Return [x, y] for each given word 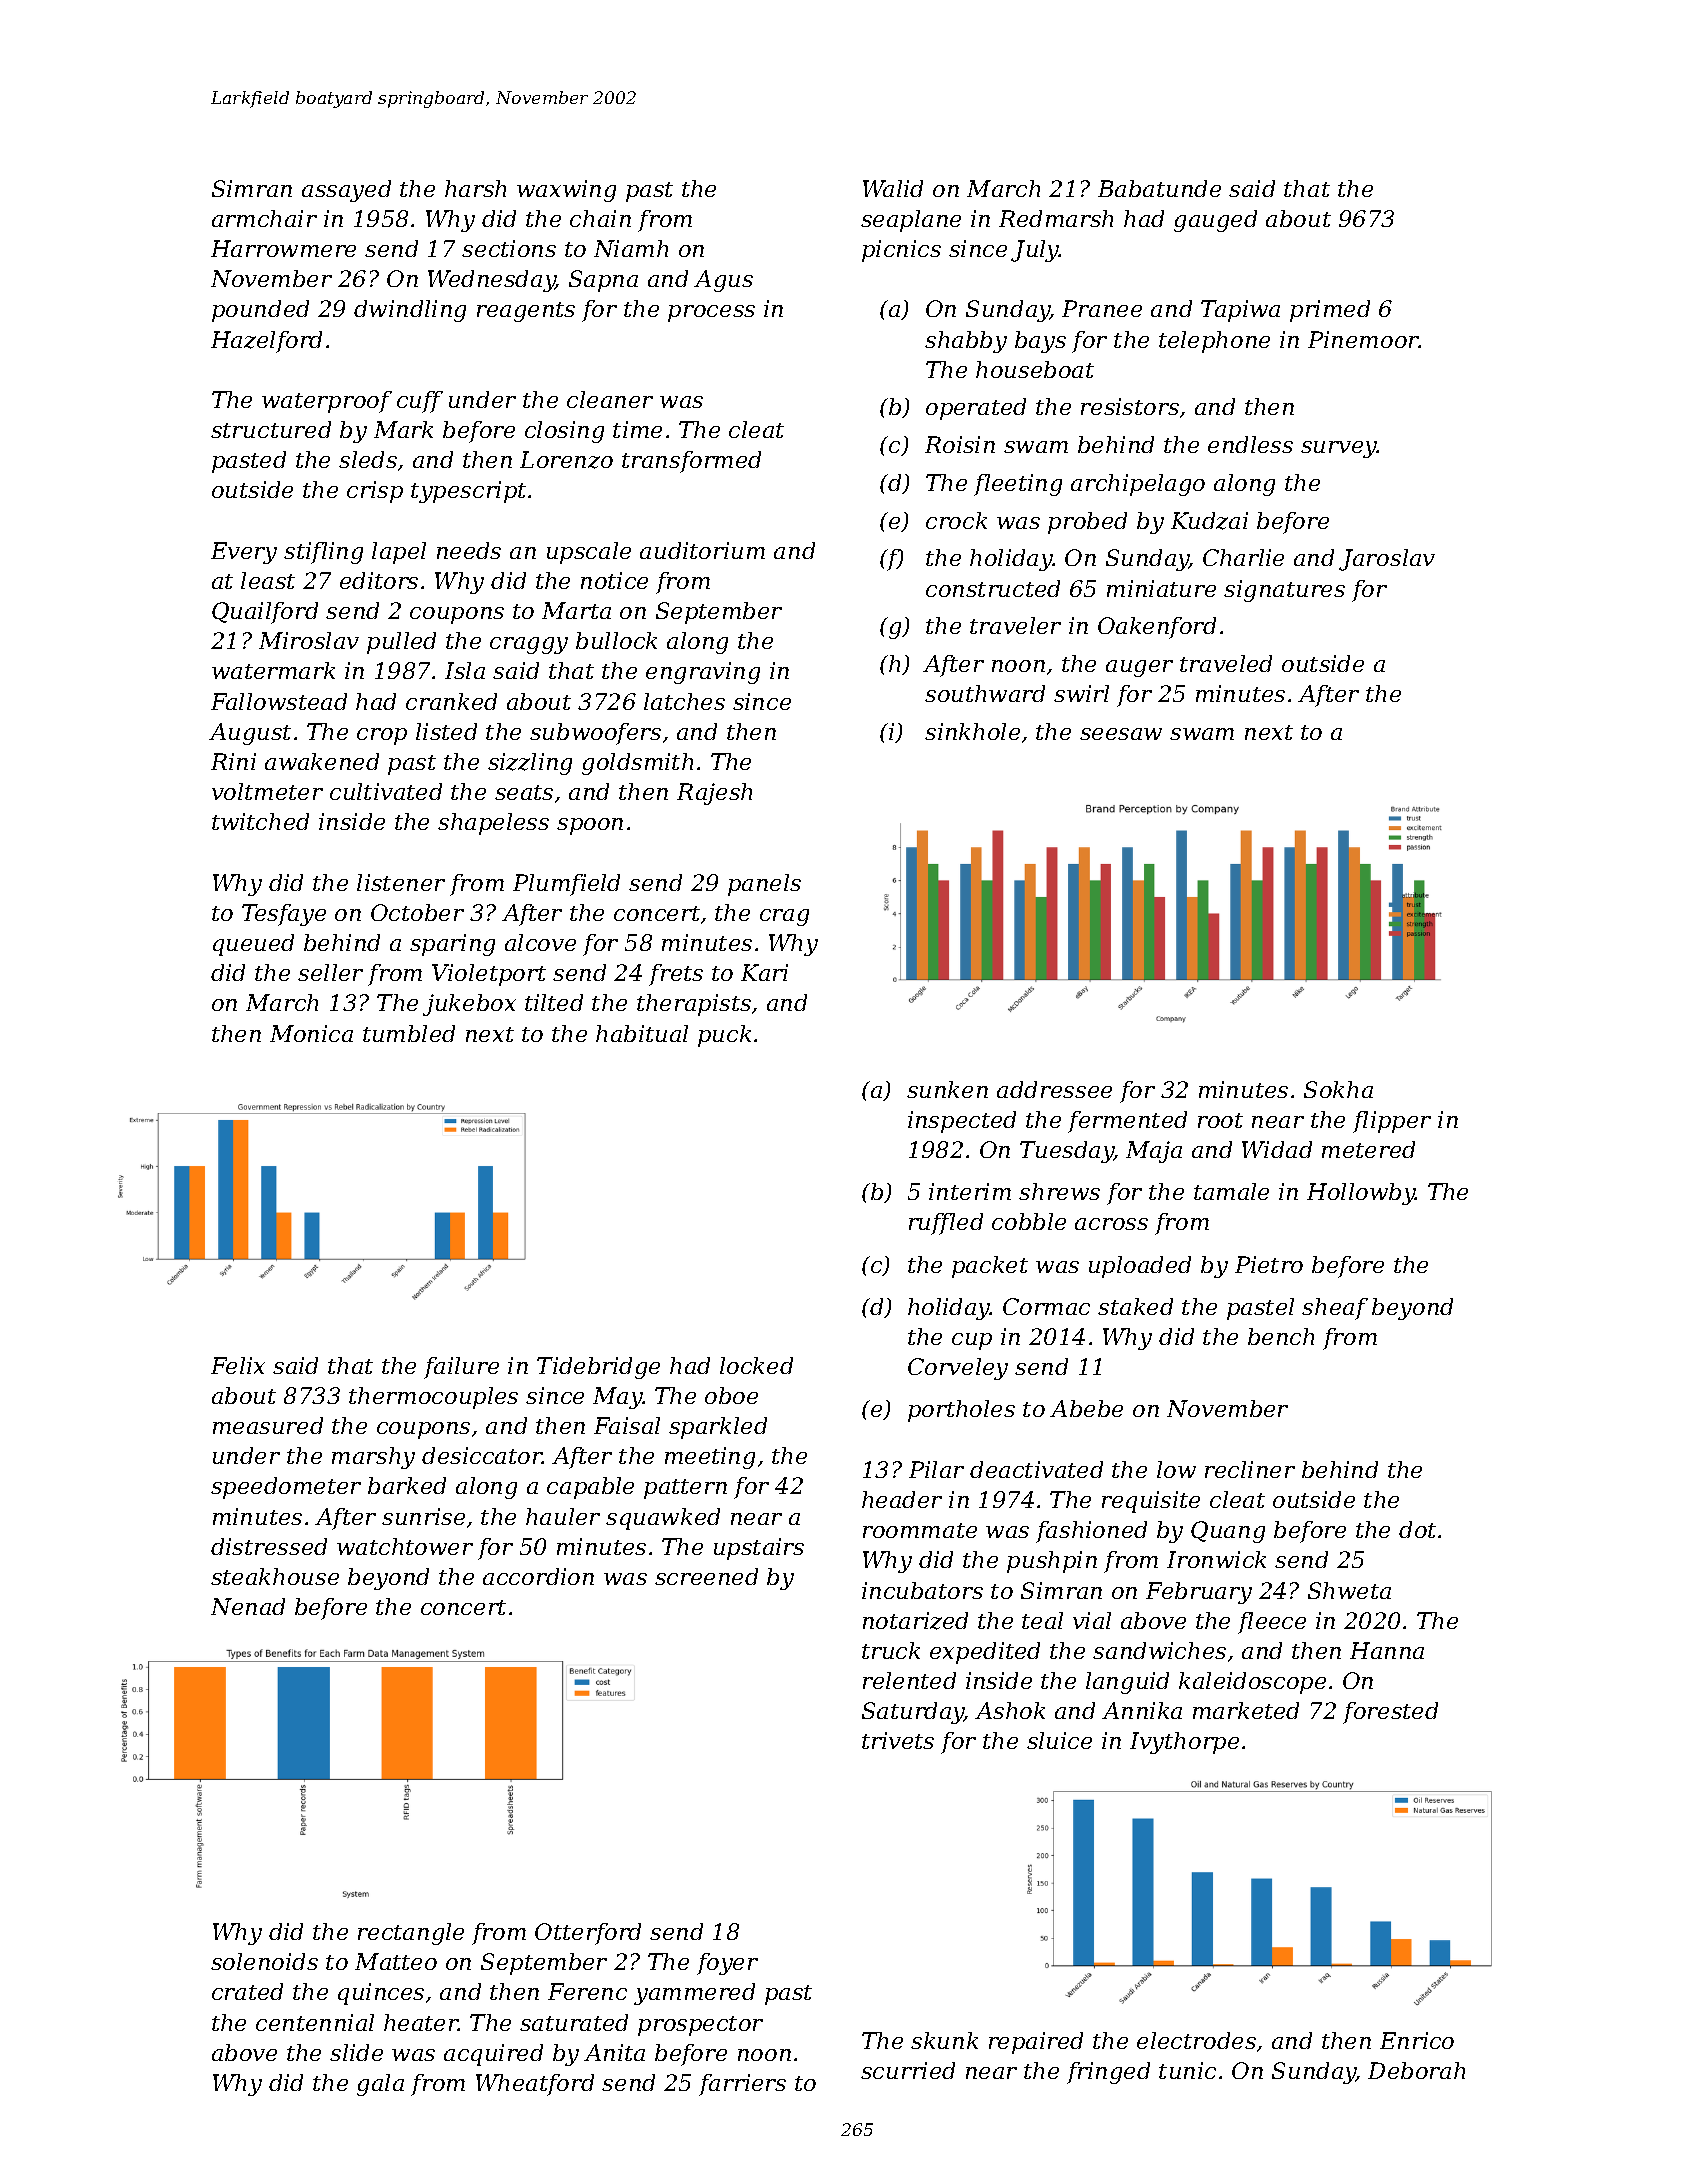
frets [676, 975]
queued [253, 945]
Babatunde [1159, 188]
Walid [893, 188]
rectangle [411, 1934]
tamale [1231, 1191]
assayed [346, 191]
